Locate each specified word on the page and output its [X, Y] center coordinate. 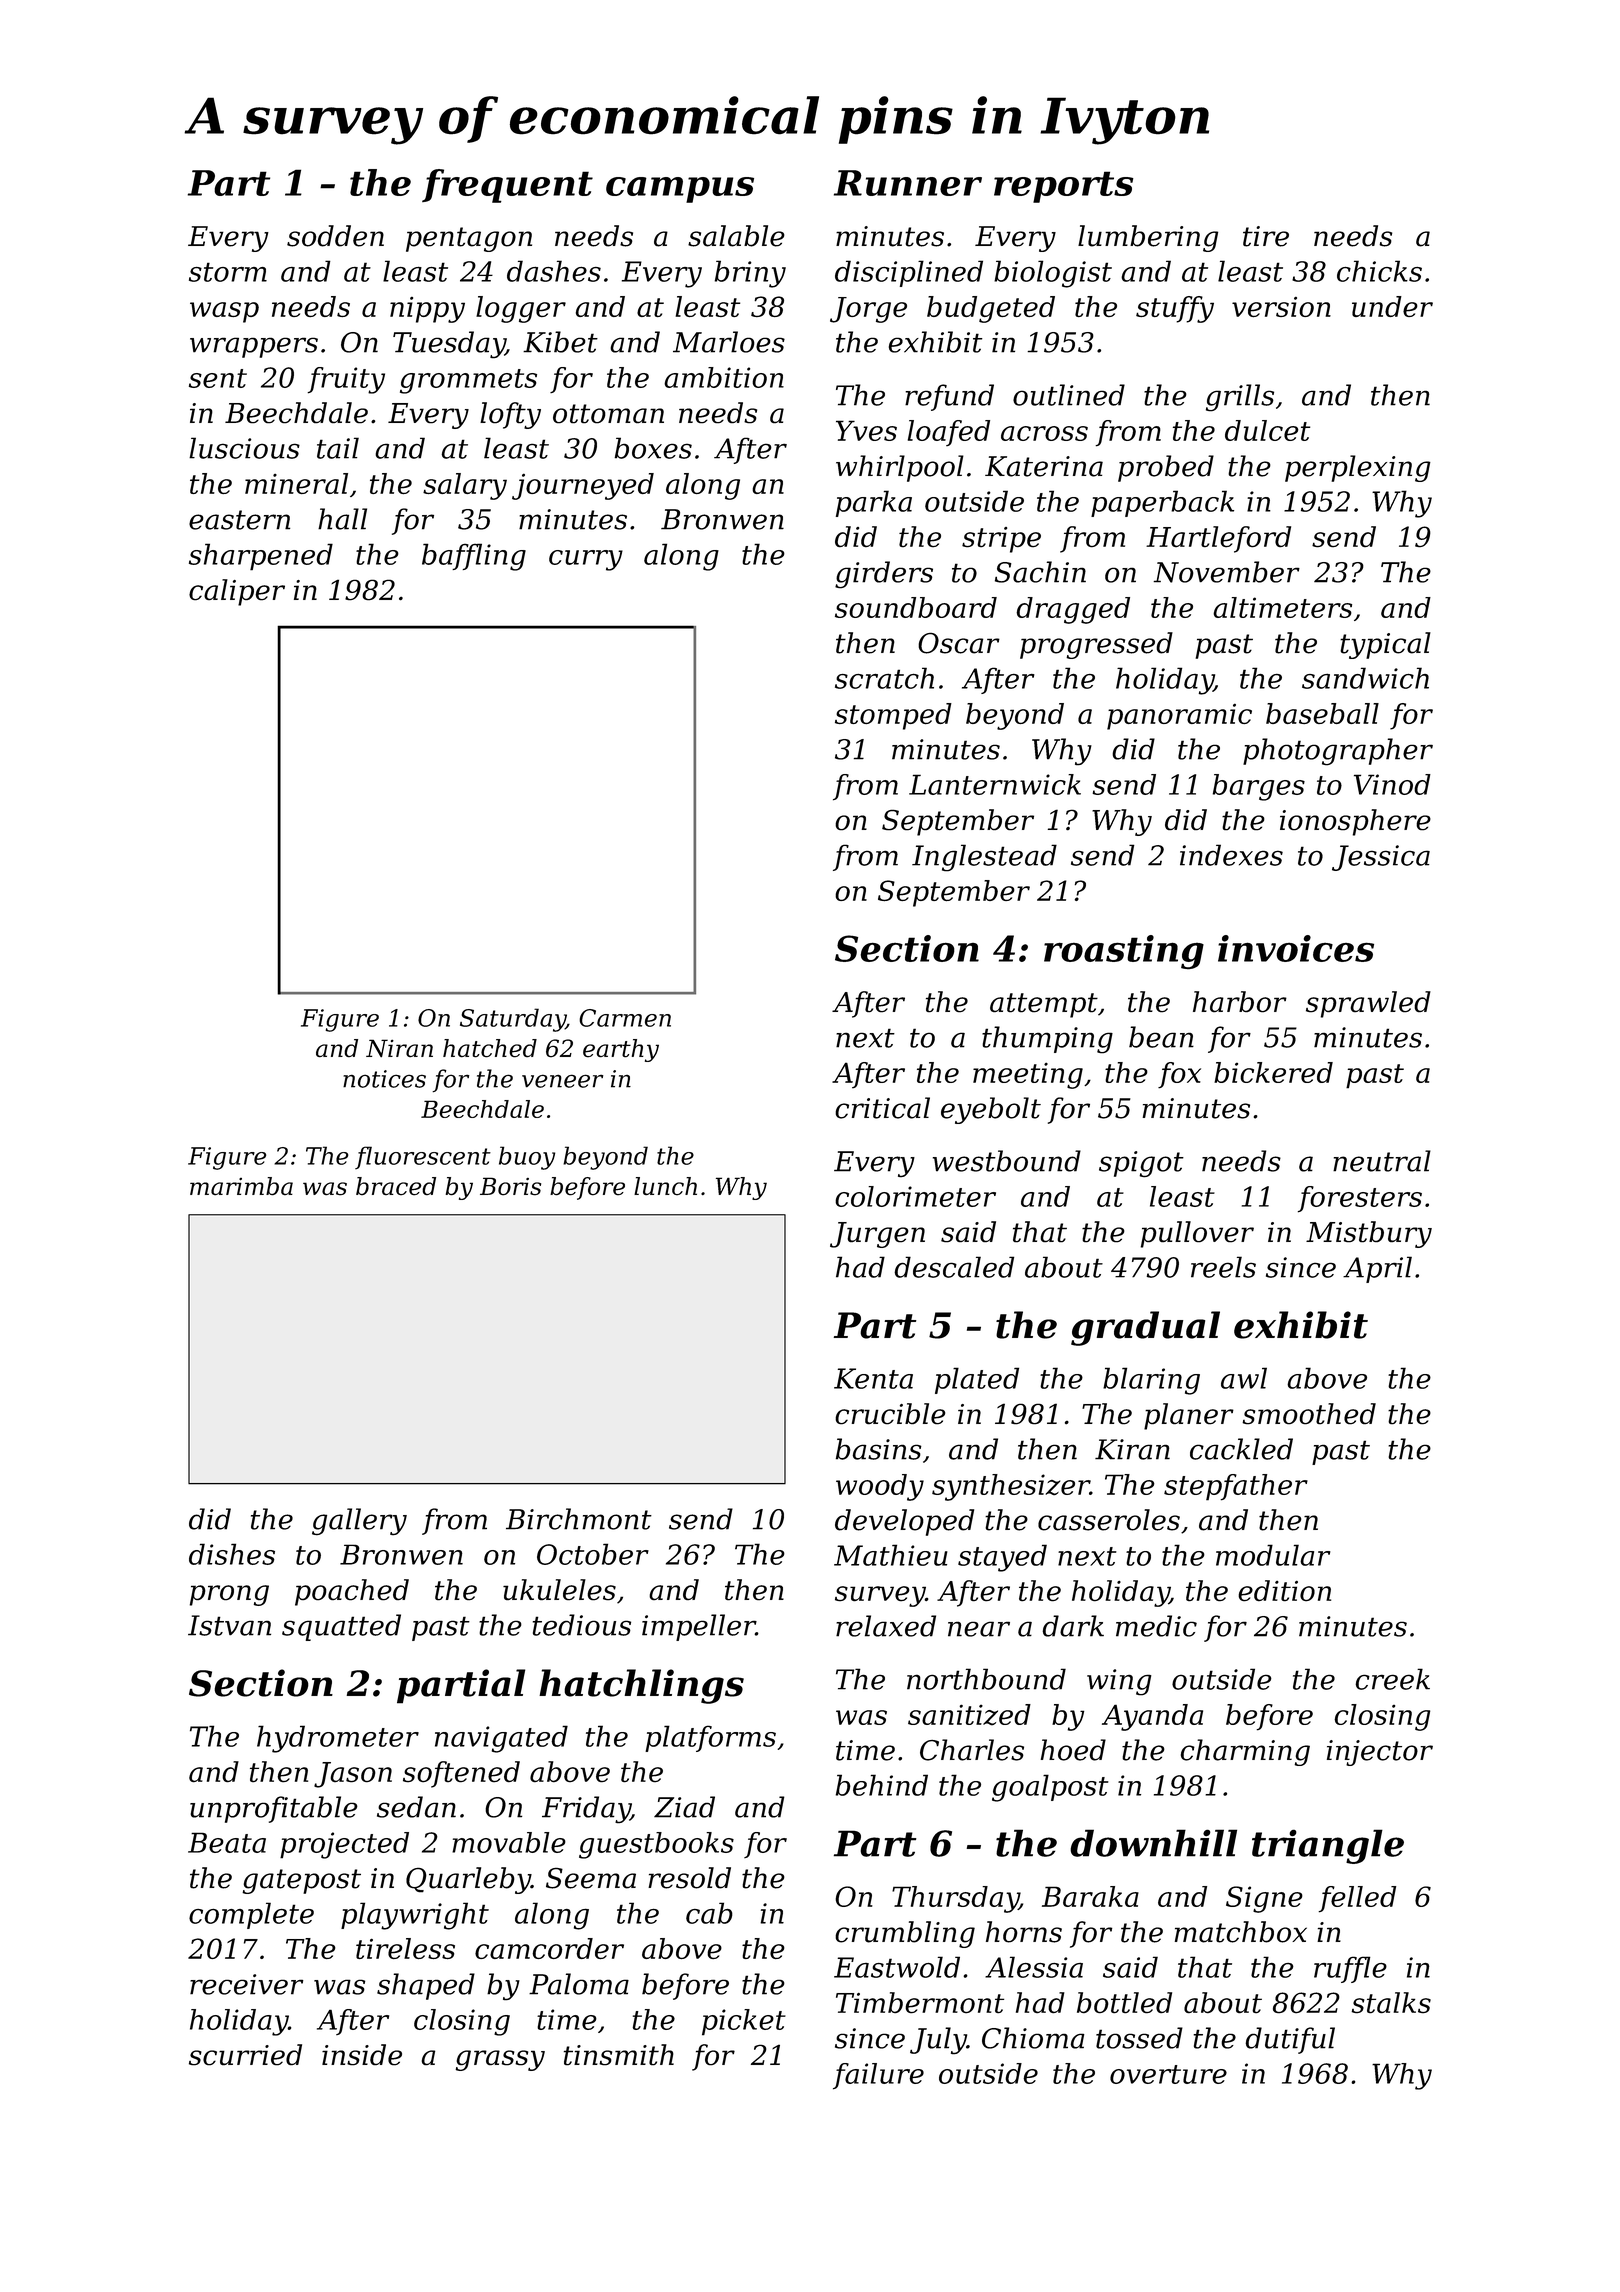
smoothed [1309, 1414]
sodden [335, 236]
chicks [1379, 271]
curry [586, 560]
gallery [359, 1521]
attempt [1044, 1005]
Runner [908, 183]
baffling [474, 557]
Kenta [873, 1378]
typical [1385, 645]
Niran [399, 1048]
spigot [1141, 1164]
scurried [245, 2055]
